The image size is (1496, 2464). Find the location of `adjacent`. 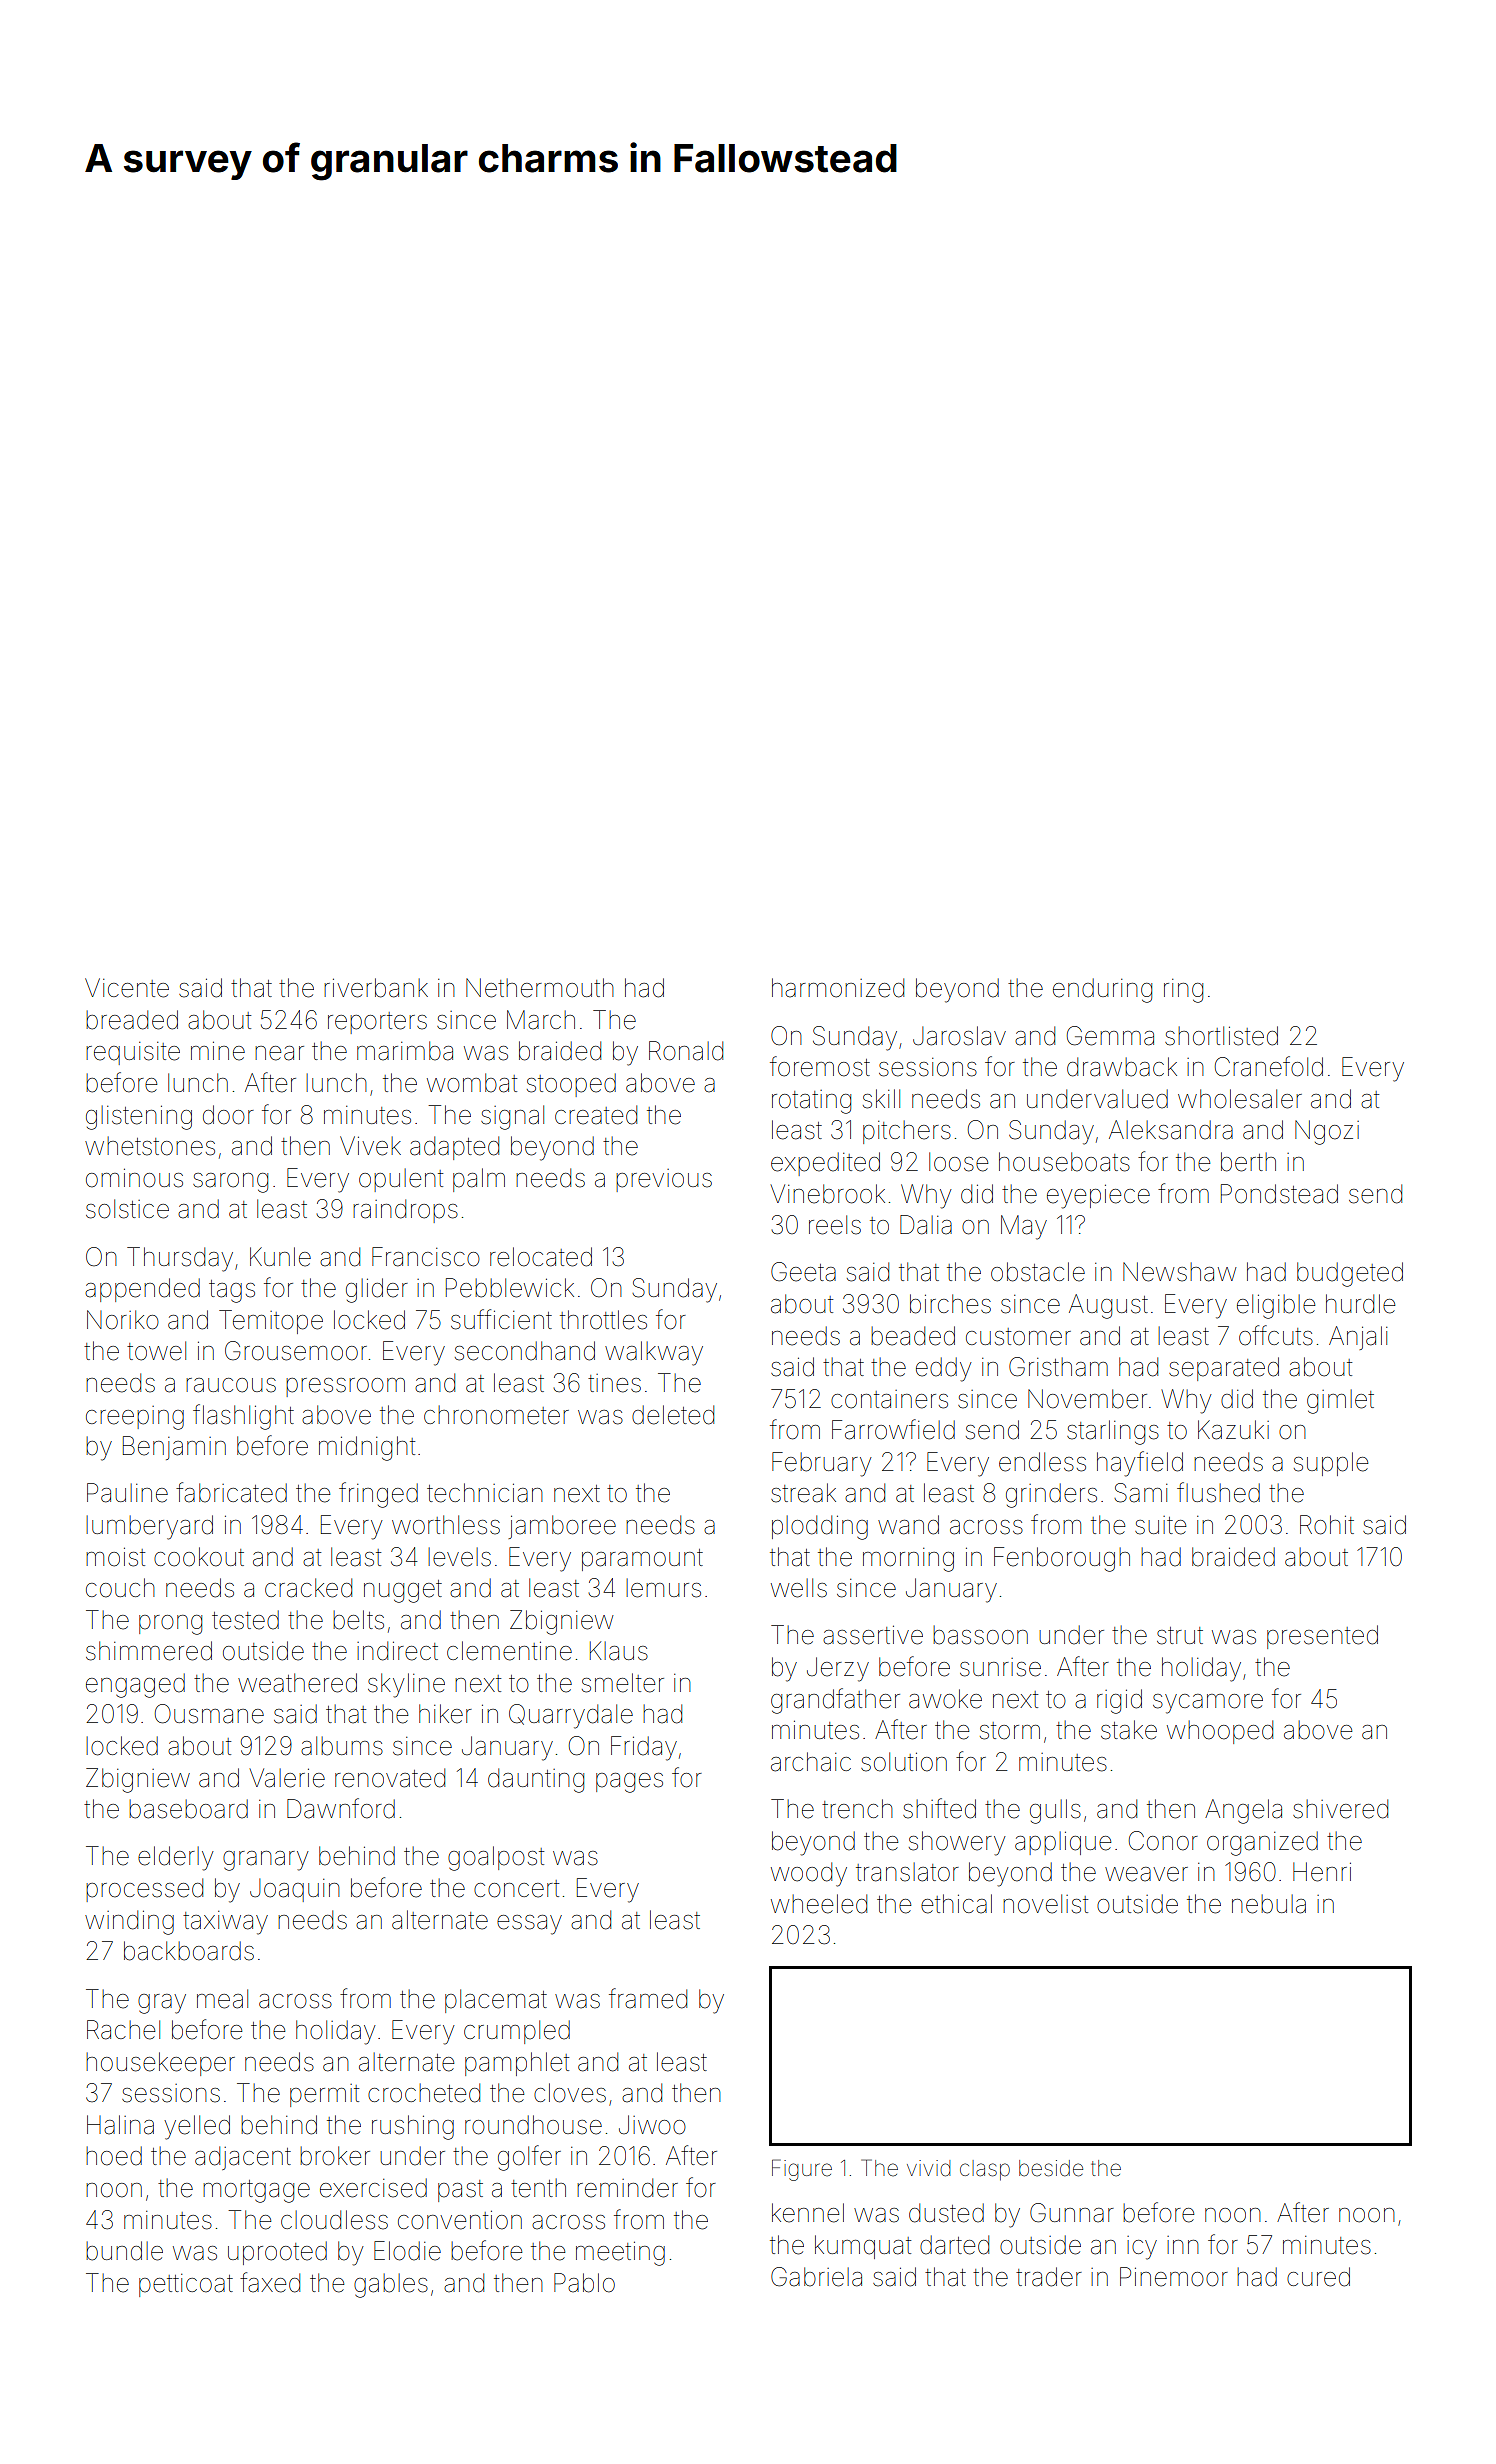

adjacent is located at coordinates (243, 2158).
